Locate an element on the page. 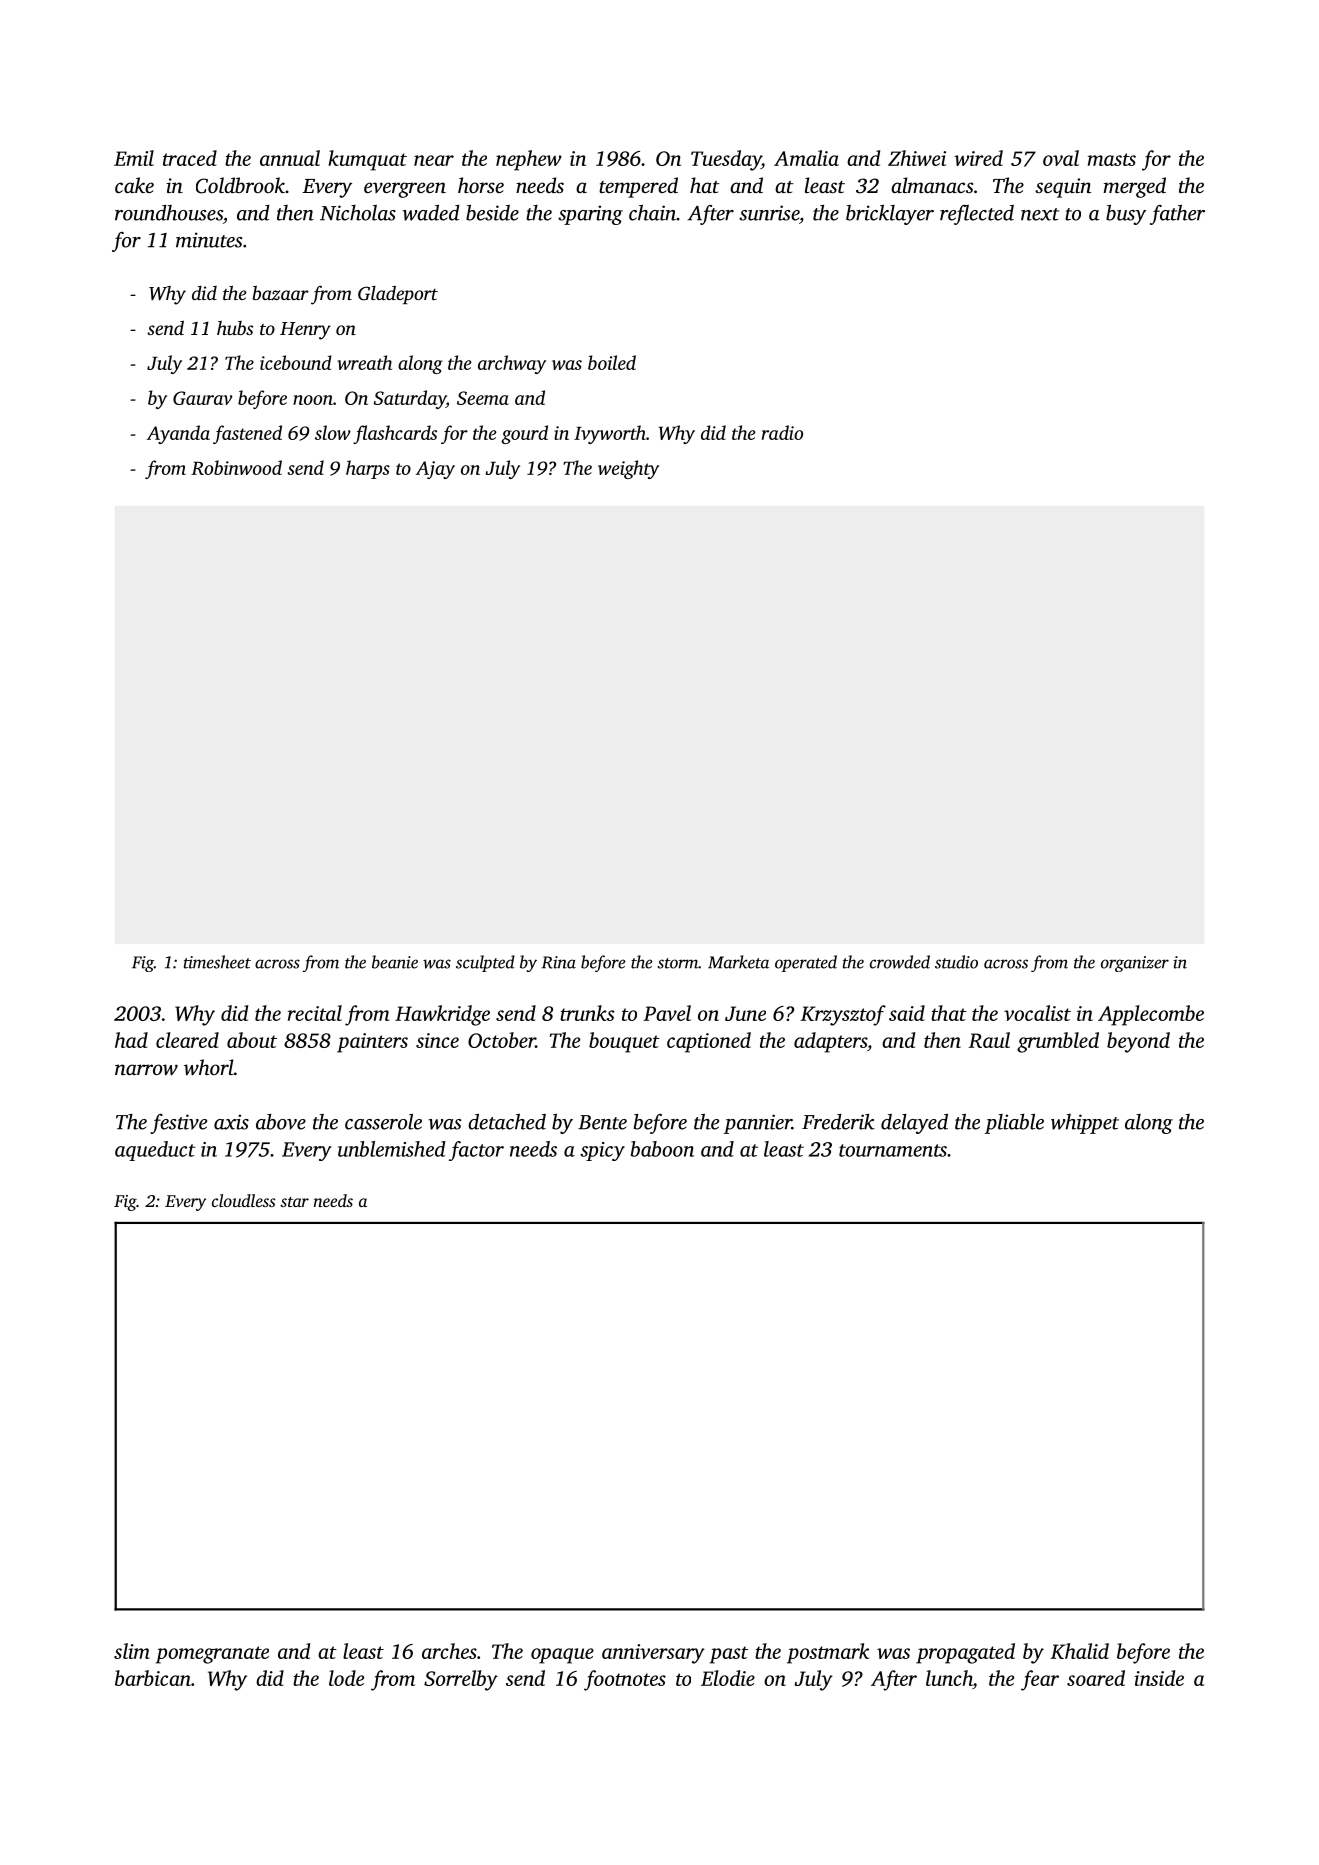  studio is located at coordinates (956, 962).
